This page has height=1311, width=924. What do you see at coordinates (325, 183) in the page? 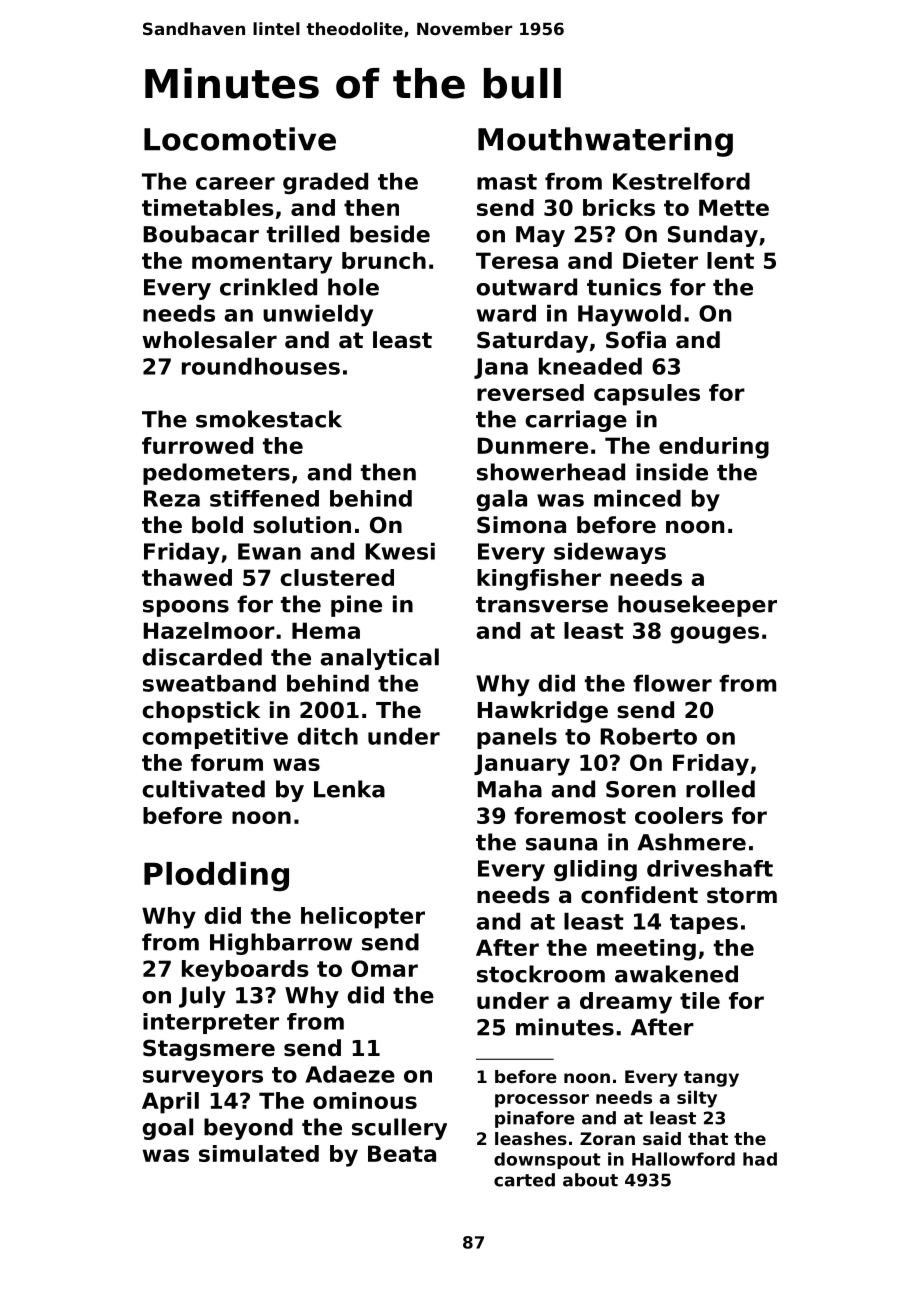
I see `graded` at bounding box center [325, 183].
